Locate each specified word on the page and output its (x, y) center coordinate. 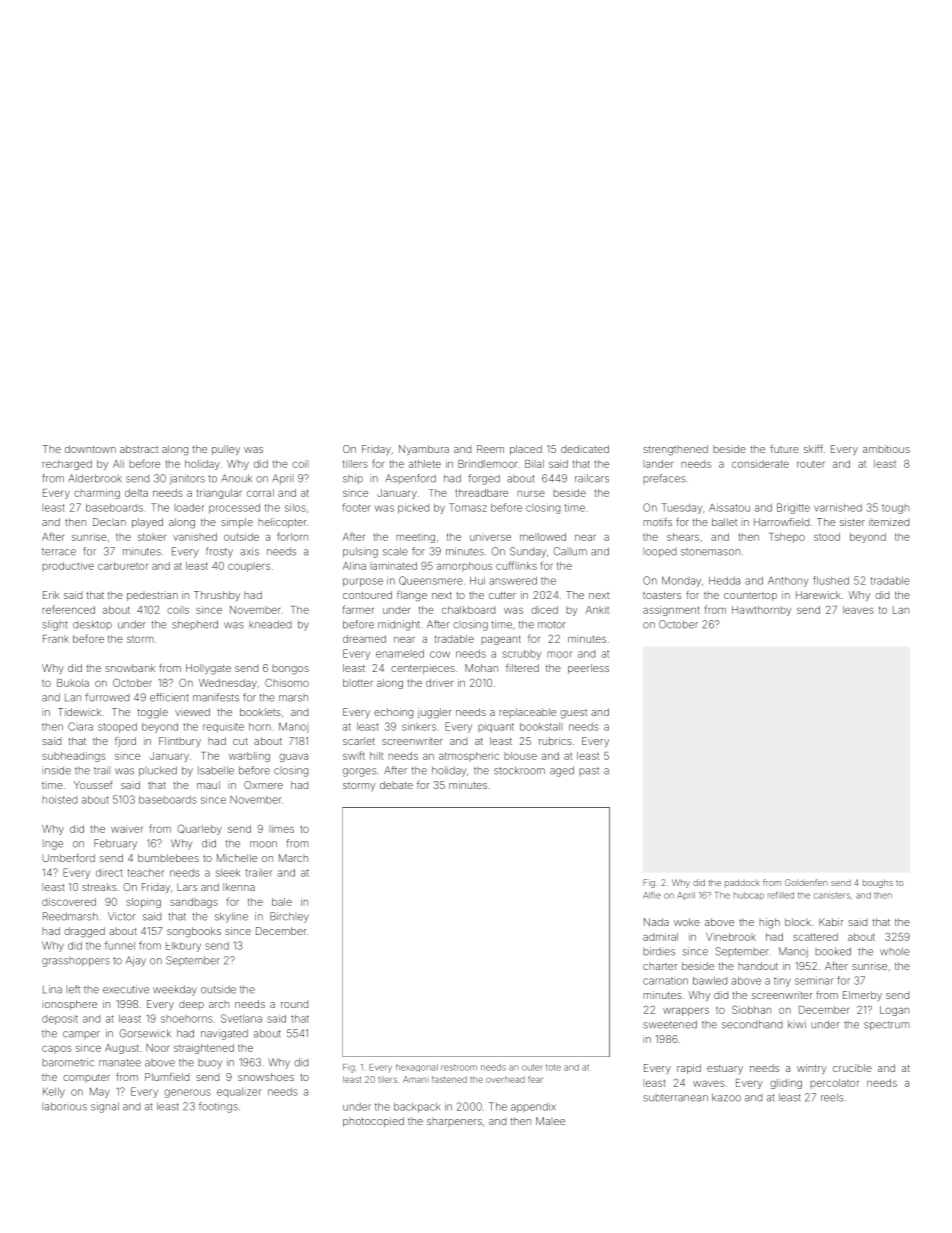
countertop (750, 596)
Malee (550, 1121)
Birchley (289, 917)
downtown (90, 449)
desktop (92, 625)
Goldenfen (806, 882)
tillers (355, 464)
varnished (838, 508)
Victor (122, 916)
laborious (64, 1106)
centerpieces (423, 669)
